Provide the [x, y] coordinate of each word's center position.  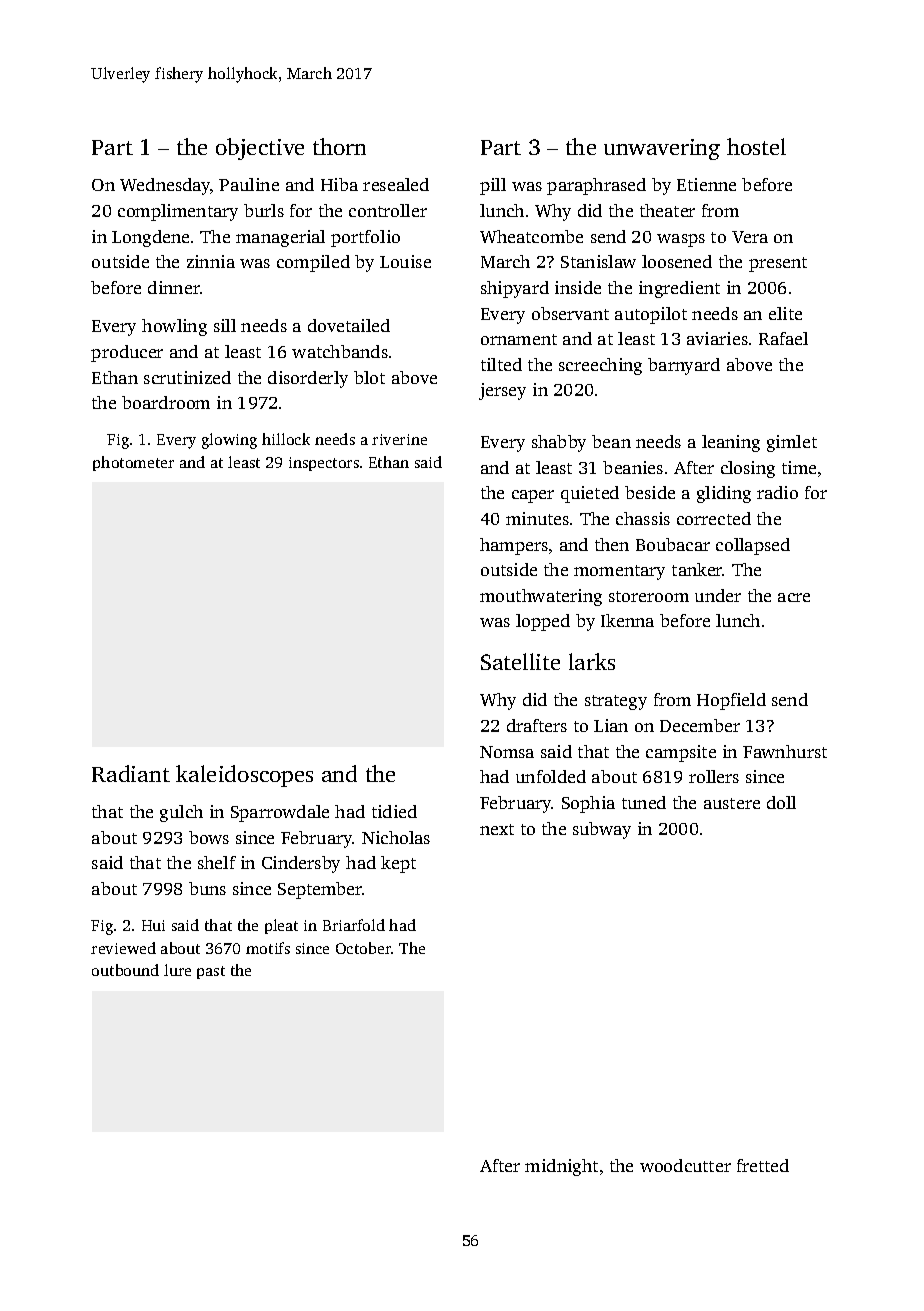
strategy [616, 702]
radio [777, 492]
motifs [268, 948]
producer [127, 353]
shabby [559, 443]
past [211, 972]
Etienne [706, 184]
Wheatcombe [531, 236]
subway [602, 830]
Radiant [131, 773]
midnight [561, 1167]
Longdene [150, 238]
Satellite [520, 661]
